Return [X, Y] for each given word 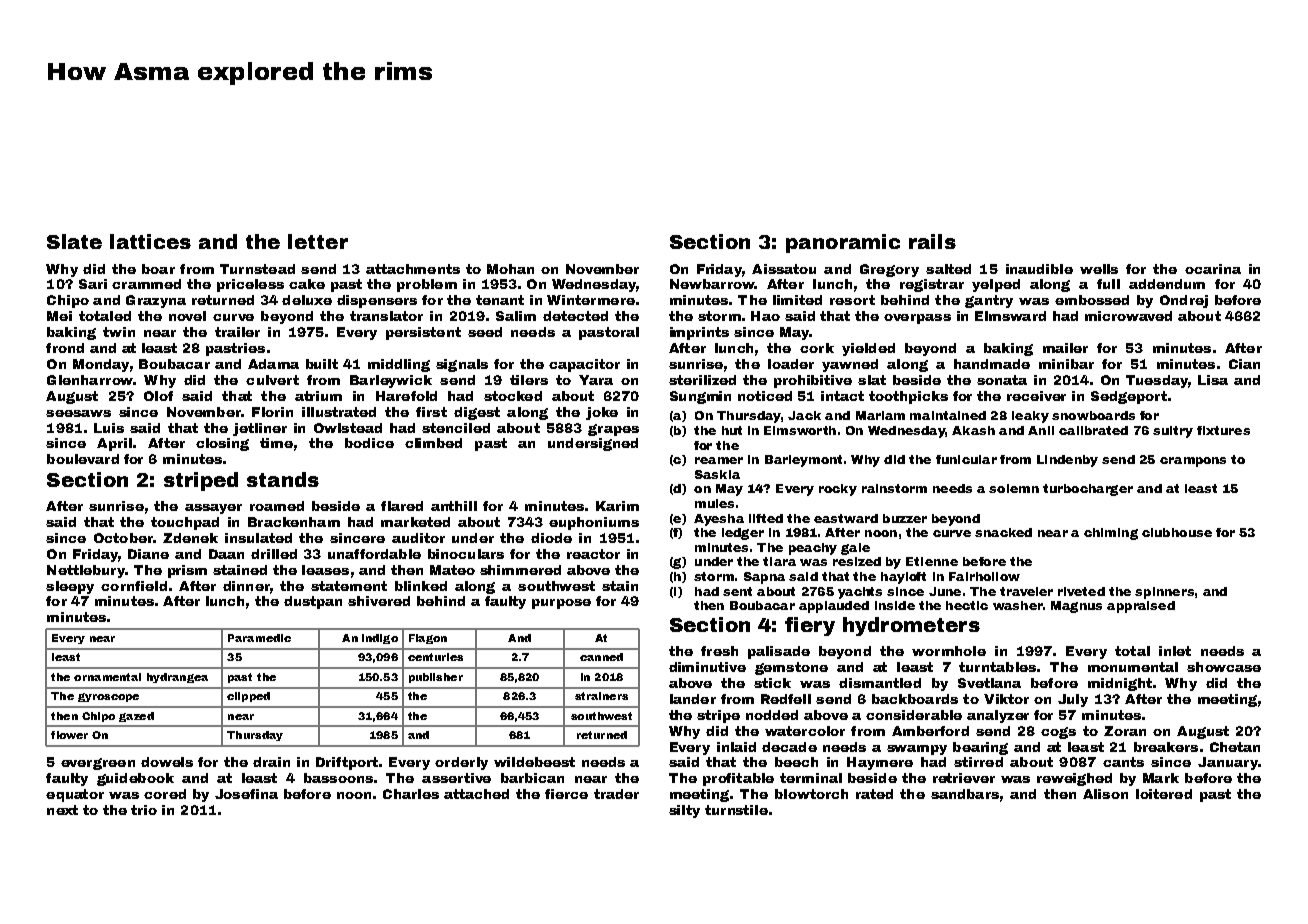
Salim [516, 316]
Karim [617, 506]
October [123, 538]
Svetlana [989, 683]
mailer [1065, 348]
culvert [272, 380]
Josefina [246, 794]
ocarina [1213, 269]
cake [307, 284]
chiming [1111, 534]
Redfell [786, 699]
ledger [743, 534]
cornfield [134, 586]
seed [485, 332]
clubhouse [1177, 532]
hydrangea [177, 678]
